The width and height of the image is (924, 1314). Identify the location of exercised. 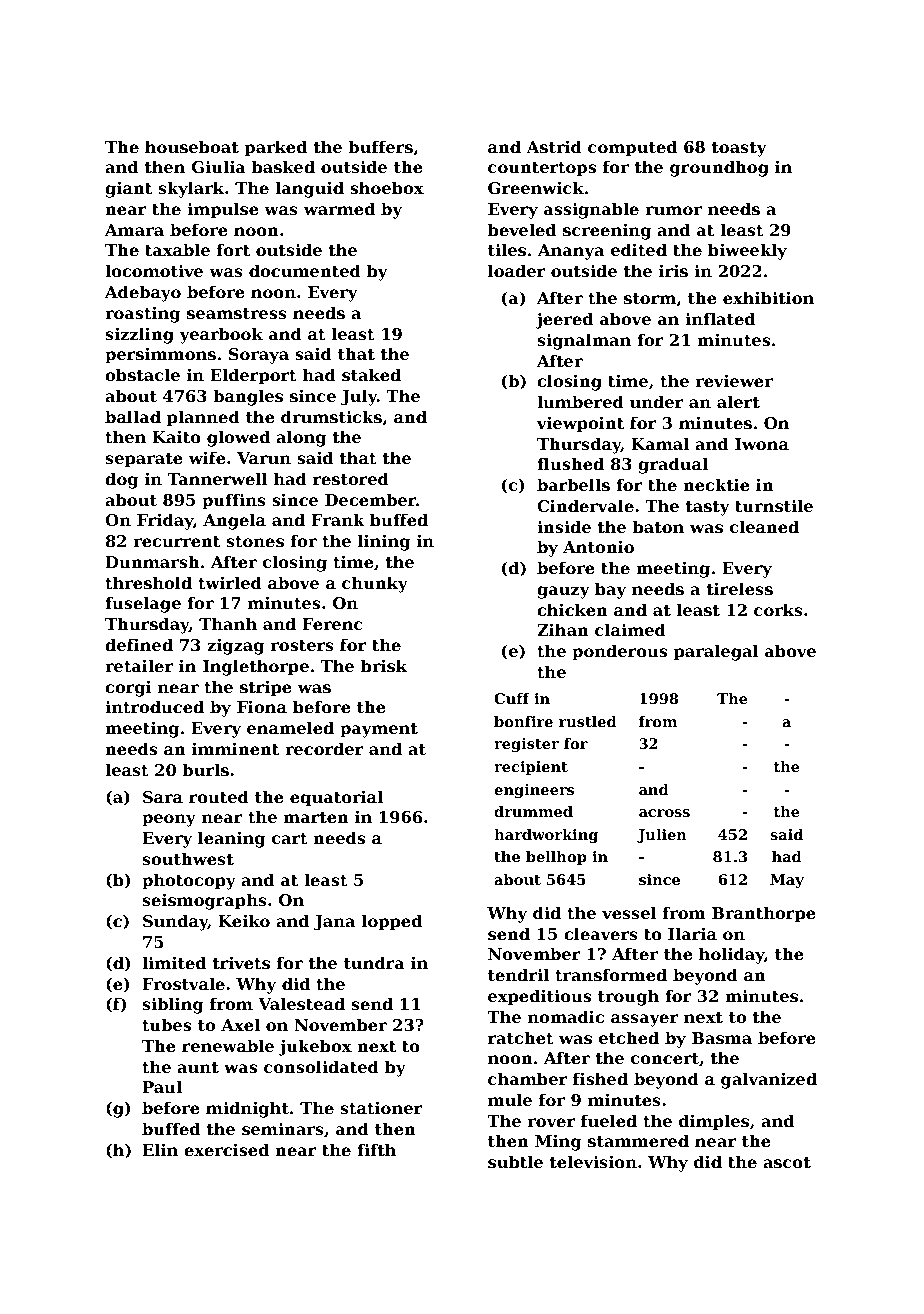
(226, 1149).
